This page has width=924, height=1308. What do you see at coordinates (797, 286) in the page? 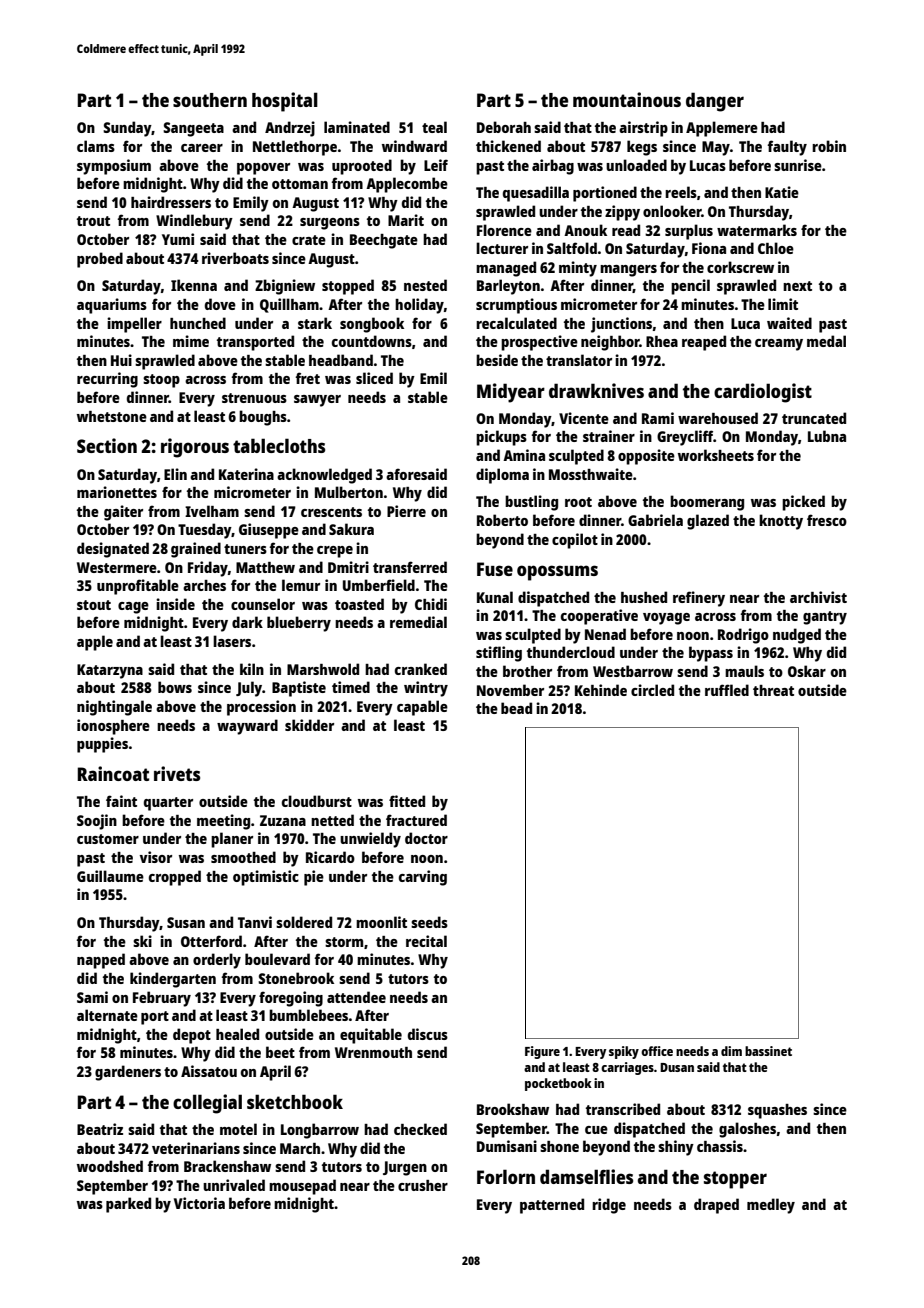
I see `next` at bounding box center [797, 286].
